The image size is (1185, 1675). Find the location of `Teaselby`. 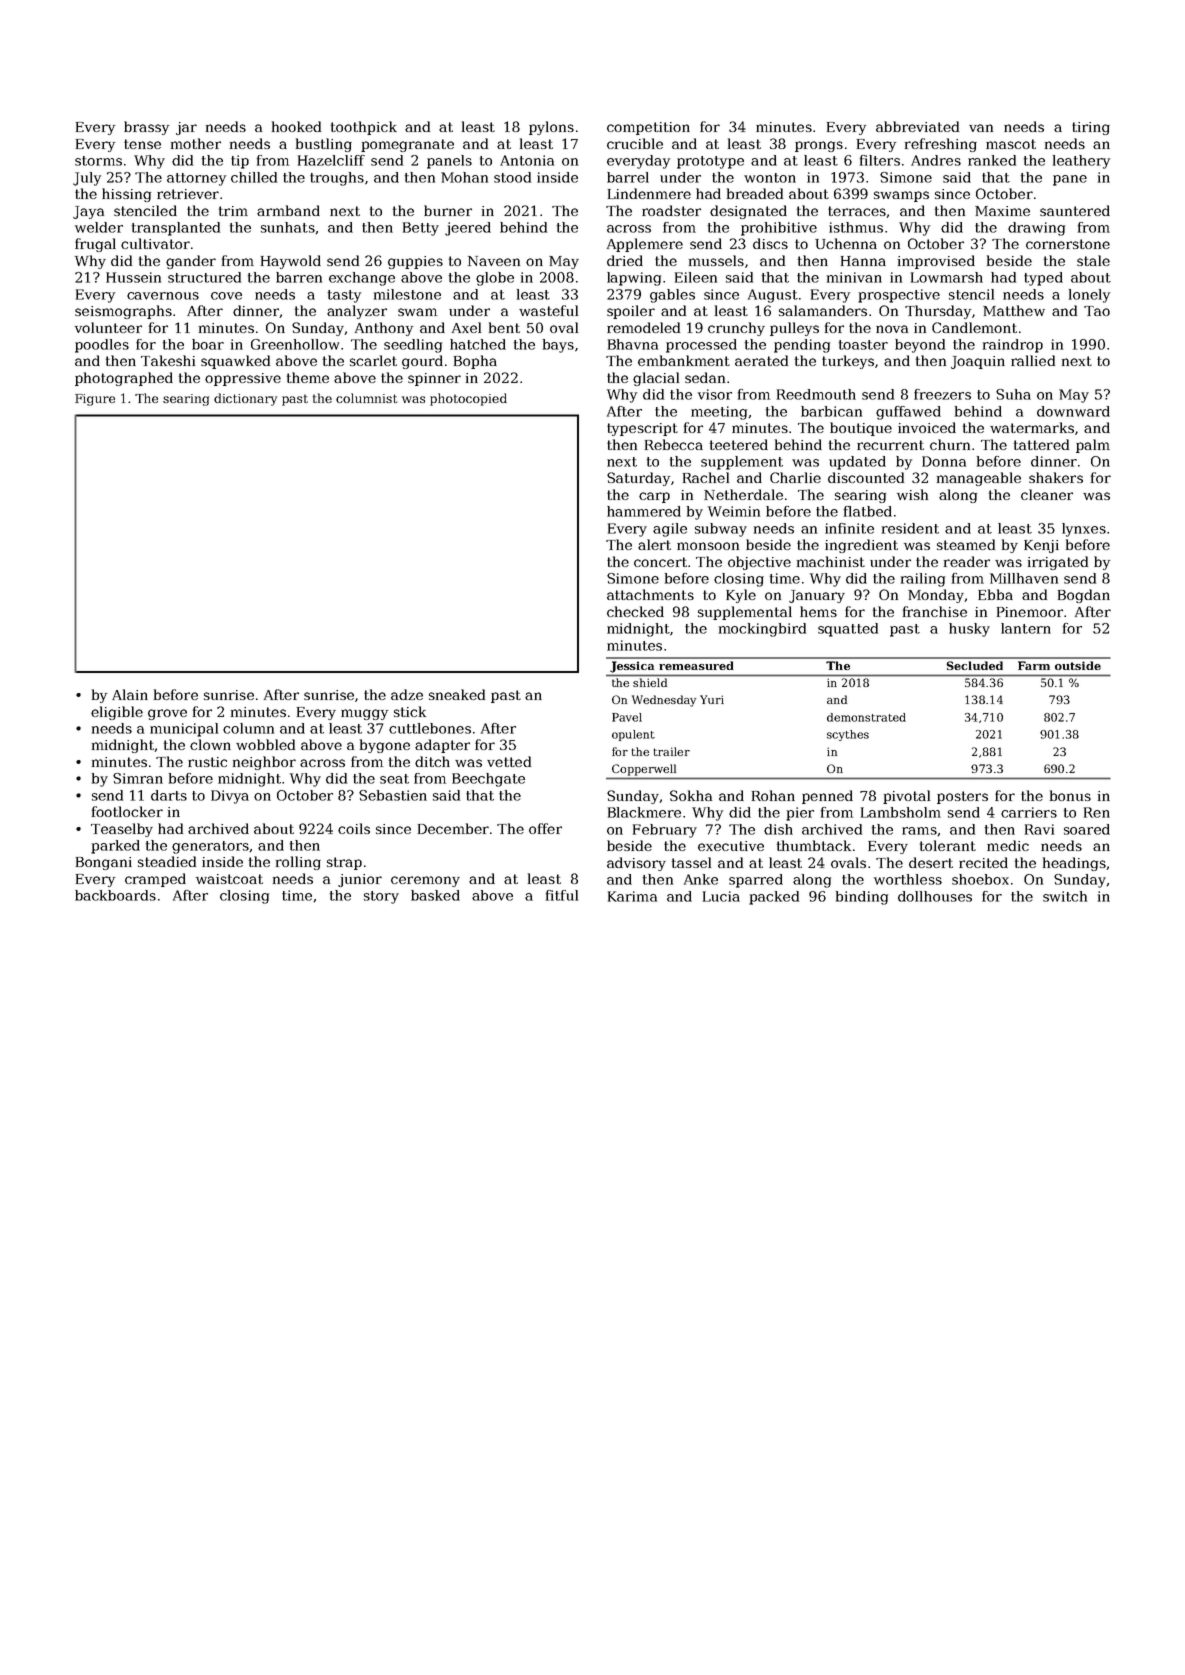

Teaselby is located at coordinates (122, 830).
